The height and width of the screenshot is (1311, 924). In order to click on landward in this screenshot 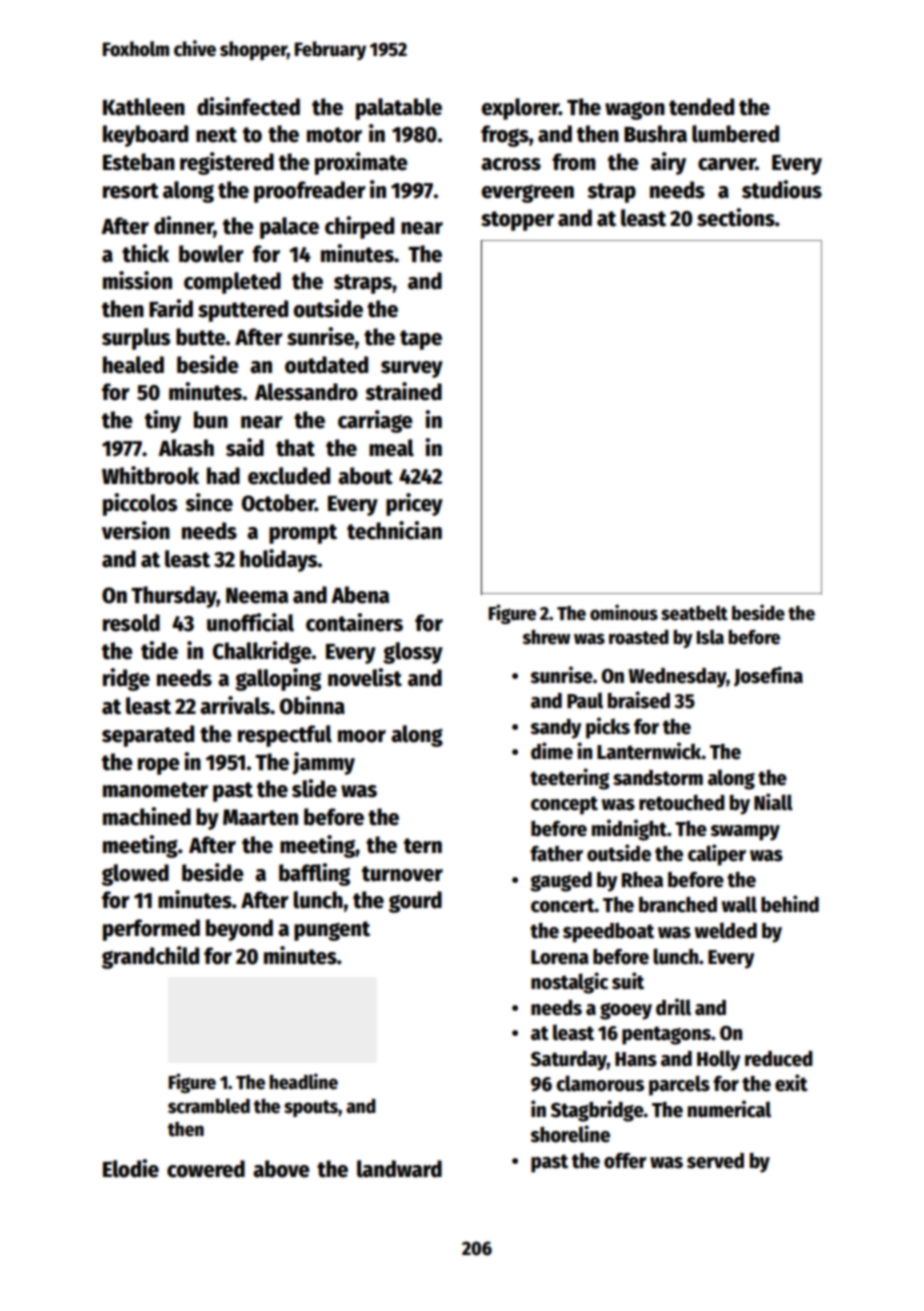, I will do `click(399, 1169)`.
